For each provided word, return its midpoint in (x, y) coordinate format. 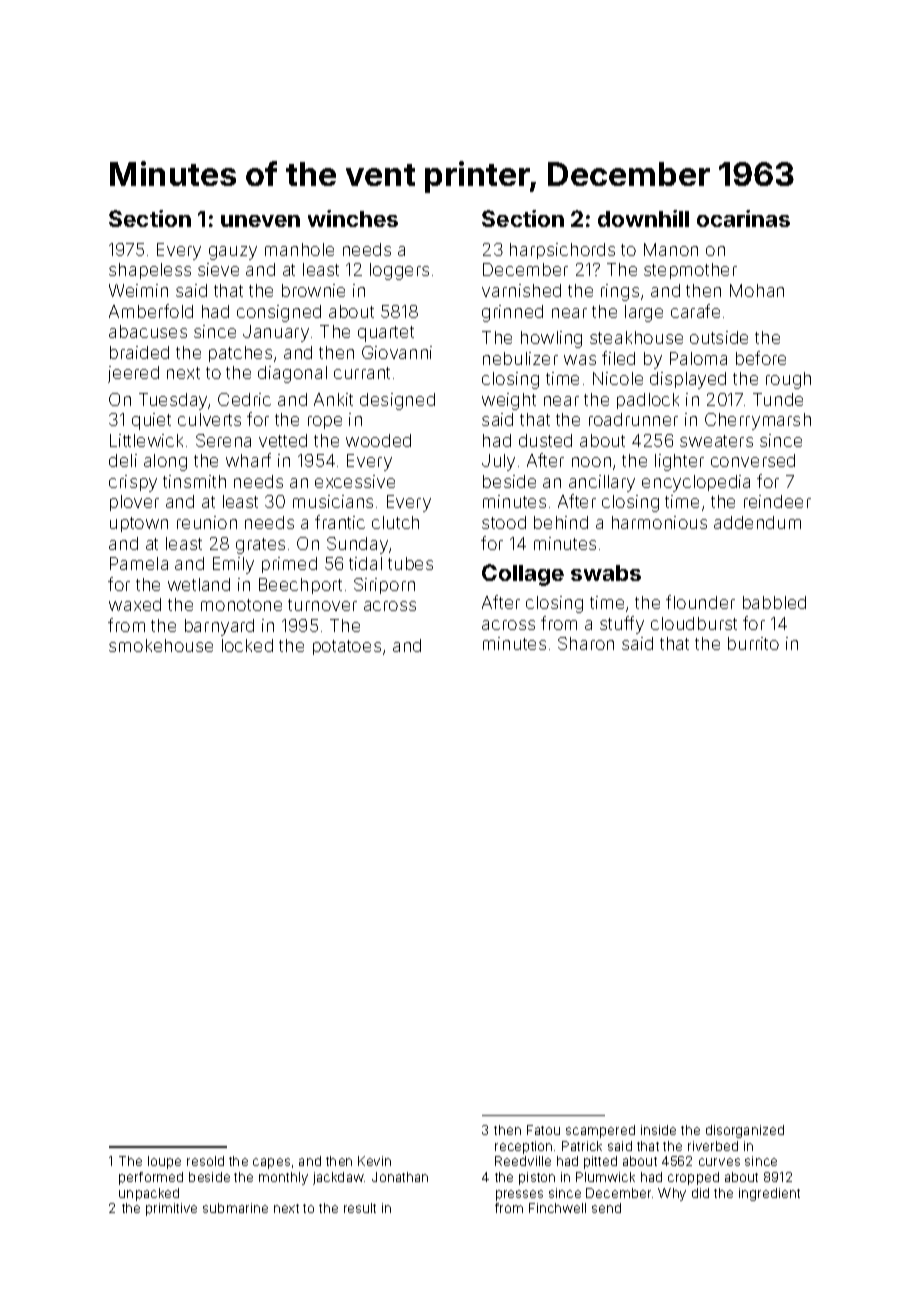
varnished (521, 290)
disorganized (745, 1131)
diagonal (292, 374)
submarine (235, 1208)
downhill (643, 218)
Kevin (374, 1161)
